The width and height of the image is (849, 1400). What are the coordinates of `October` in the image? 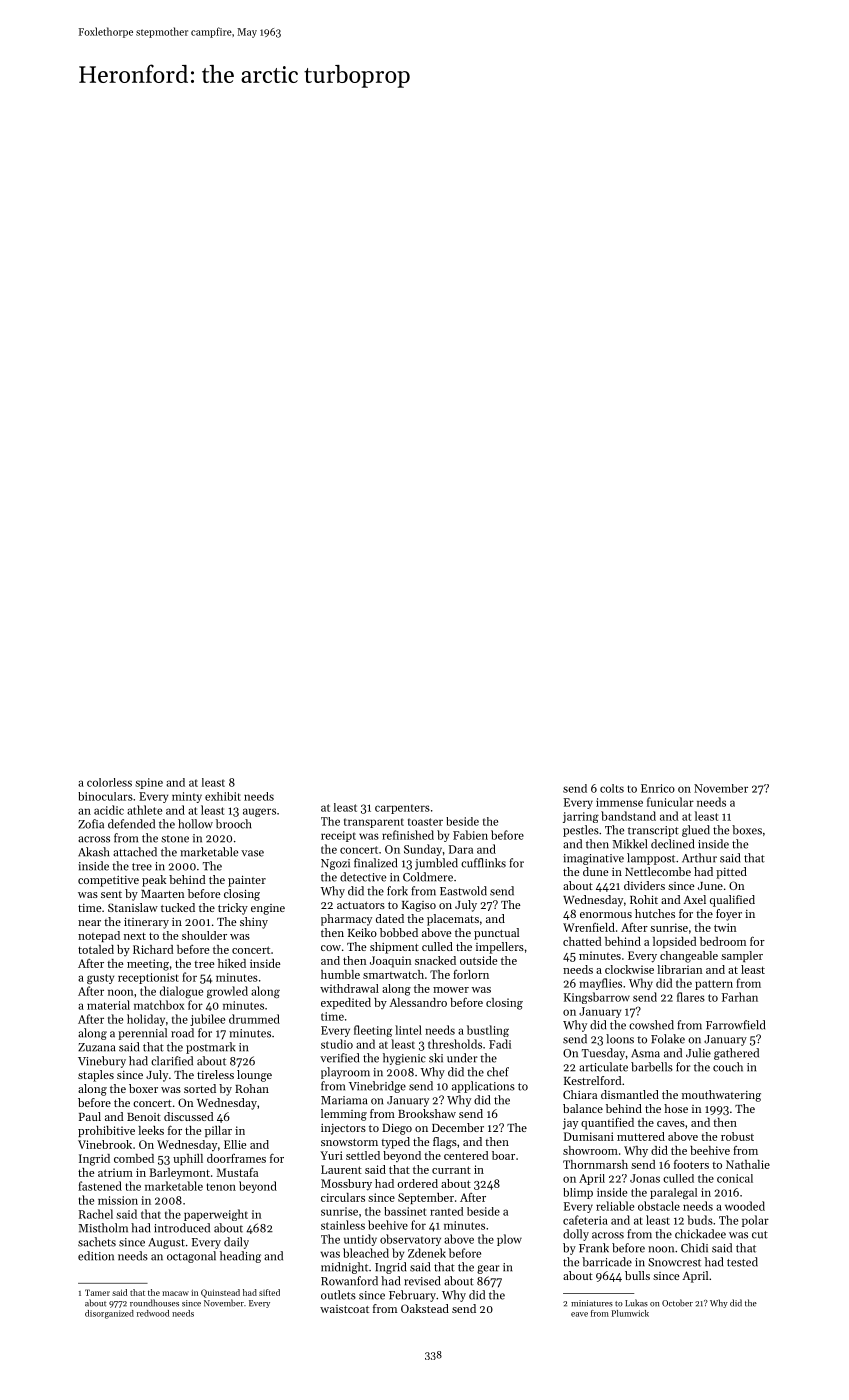 It's located at (677, 1303).
